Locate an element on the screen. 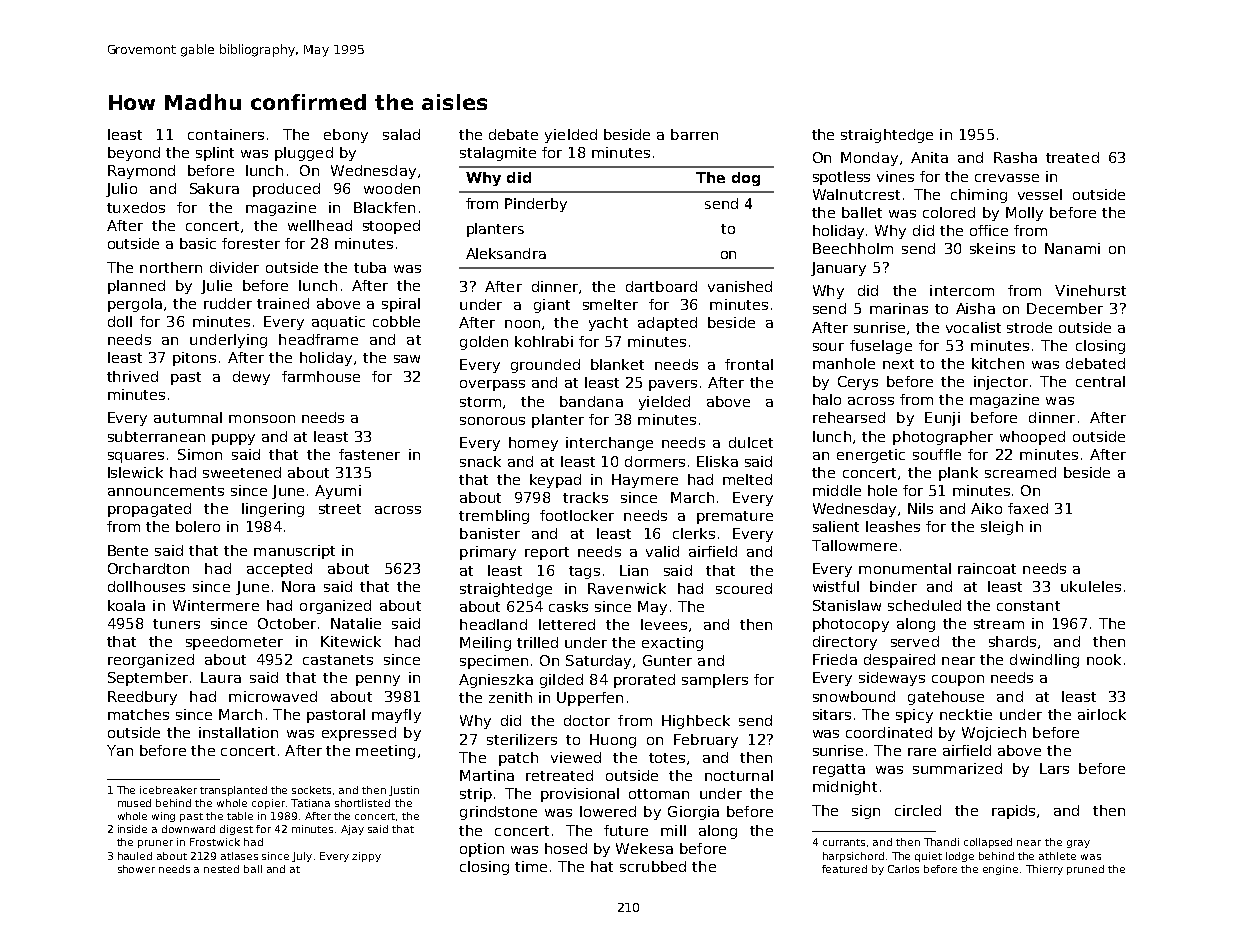 This screenshot has width=1233, height=952. scoured is located at coordinates (744, 588).
